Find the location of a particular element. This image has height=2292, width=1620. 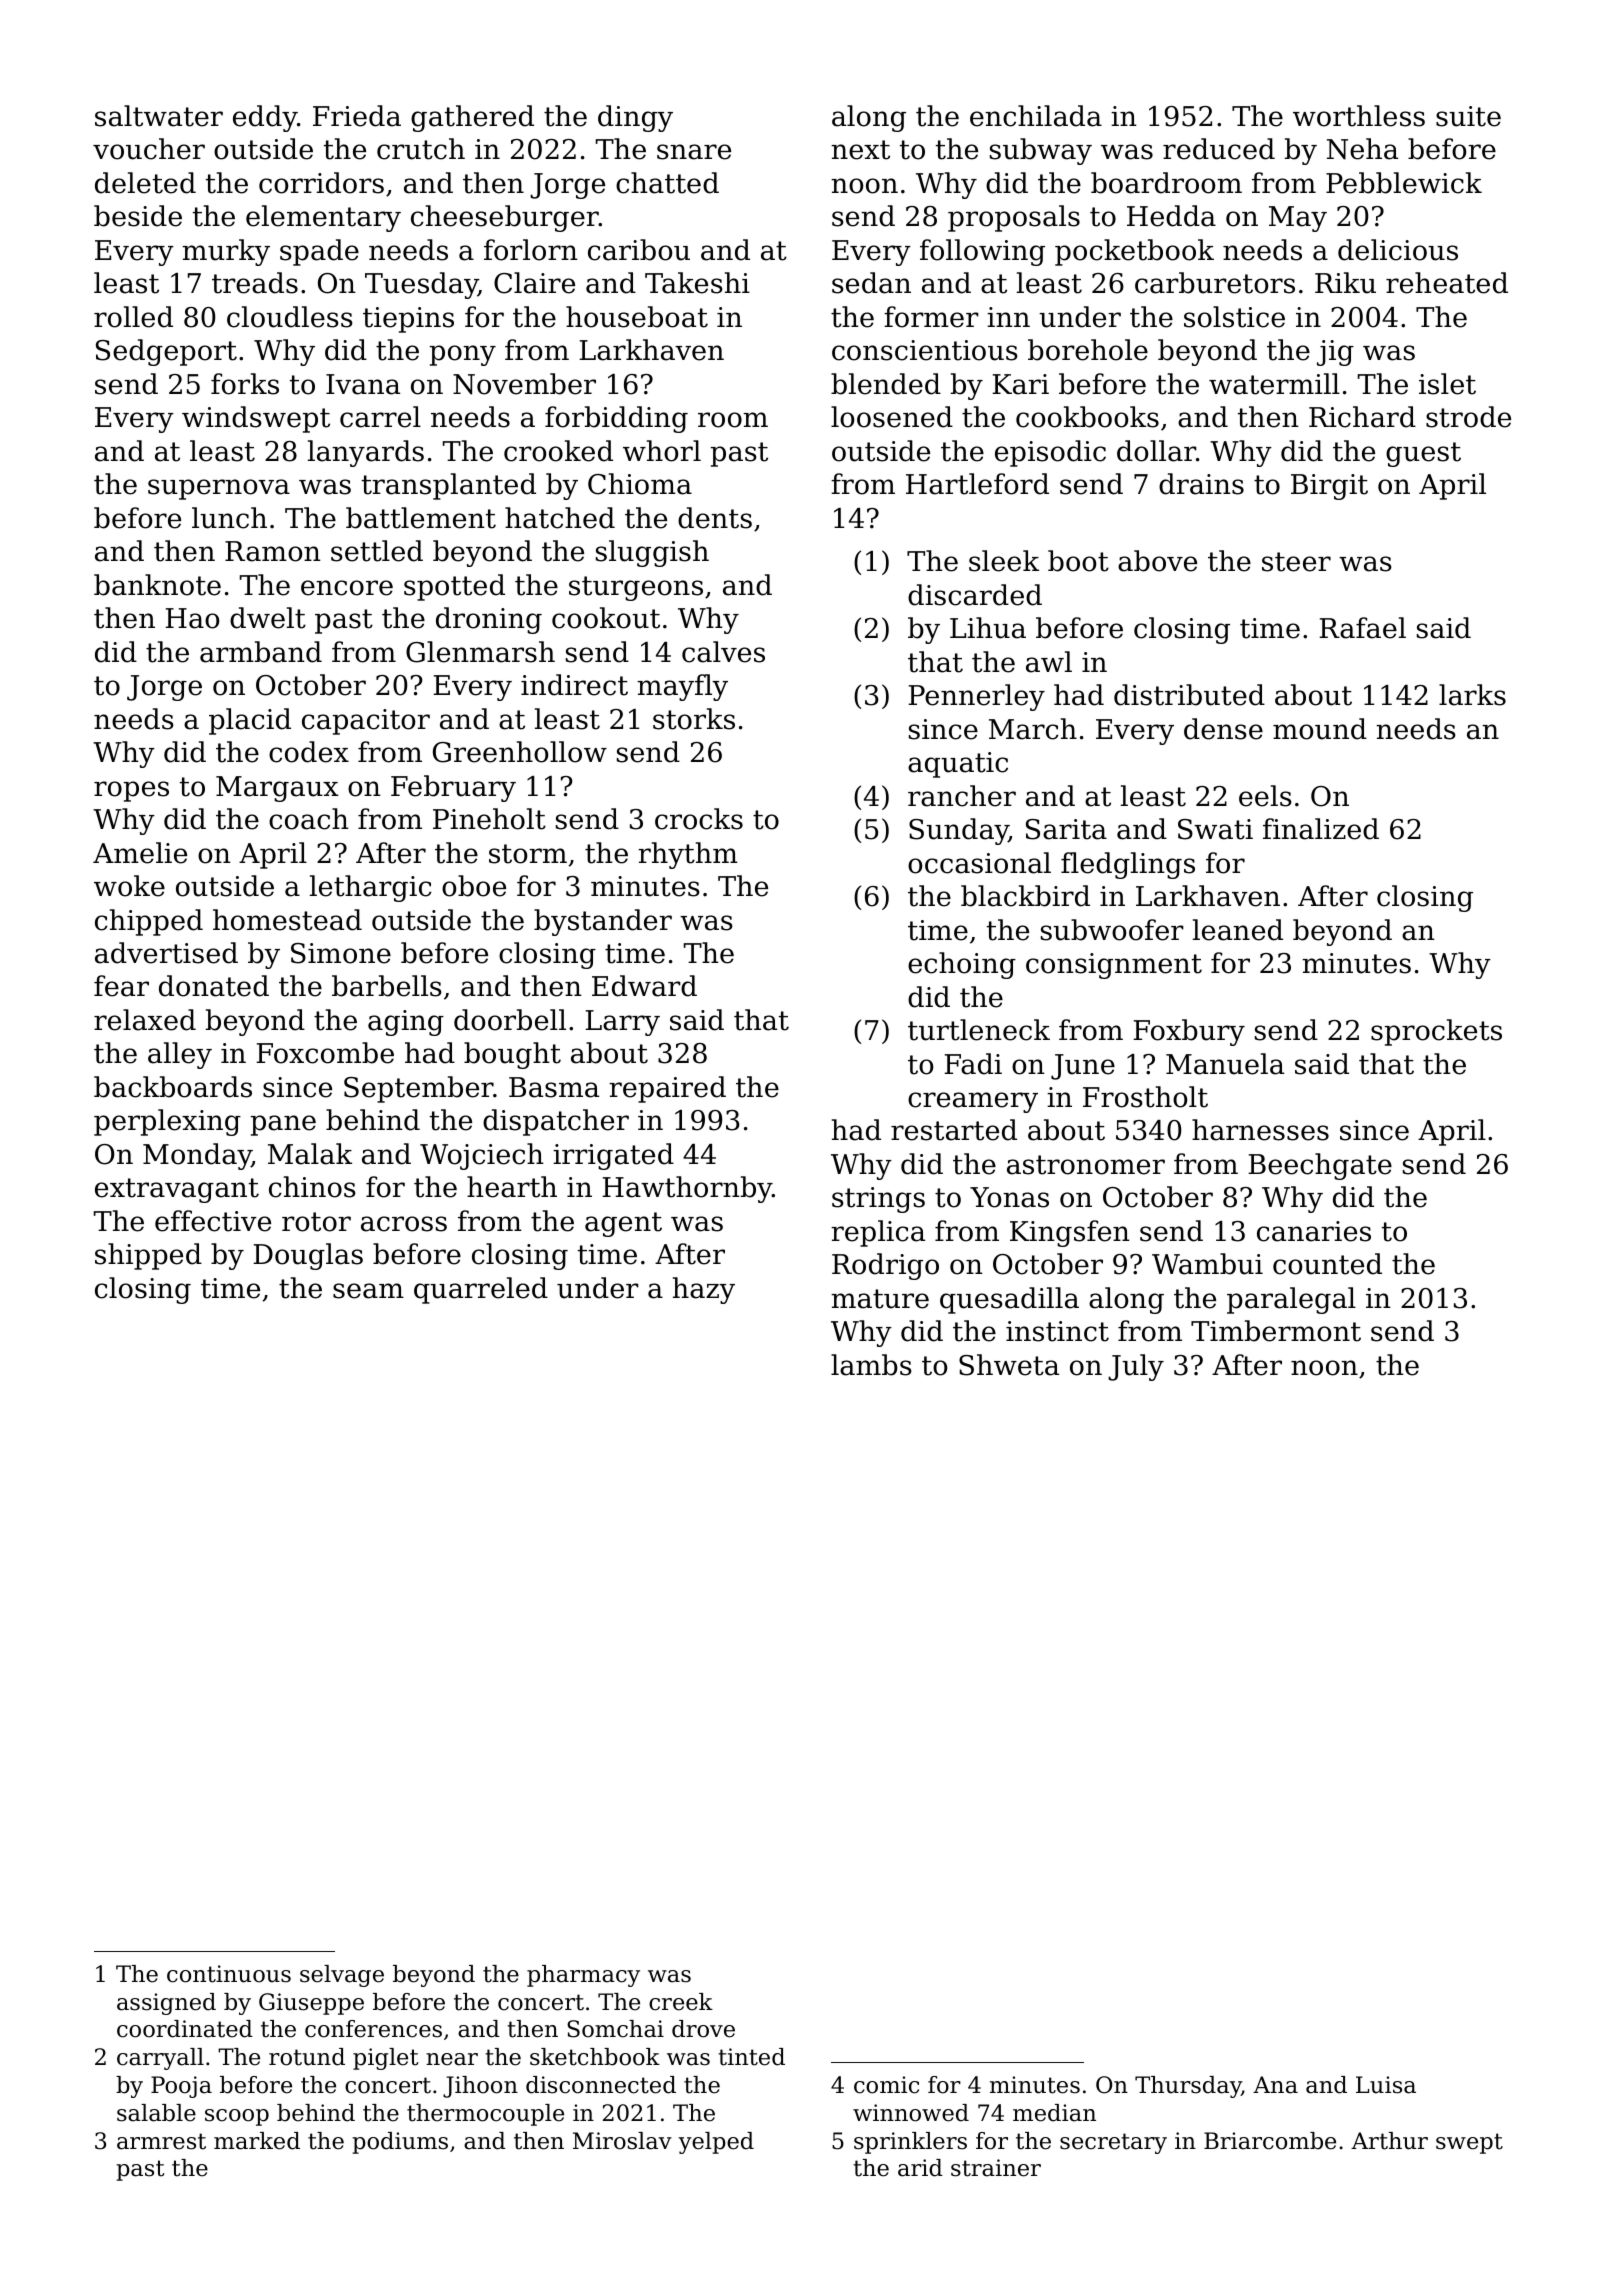

sprockets is located at coordinates (1436, 1032).
